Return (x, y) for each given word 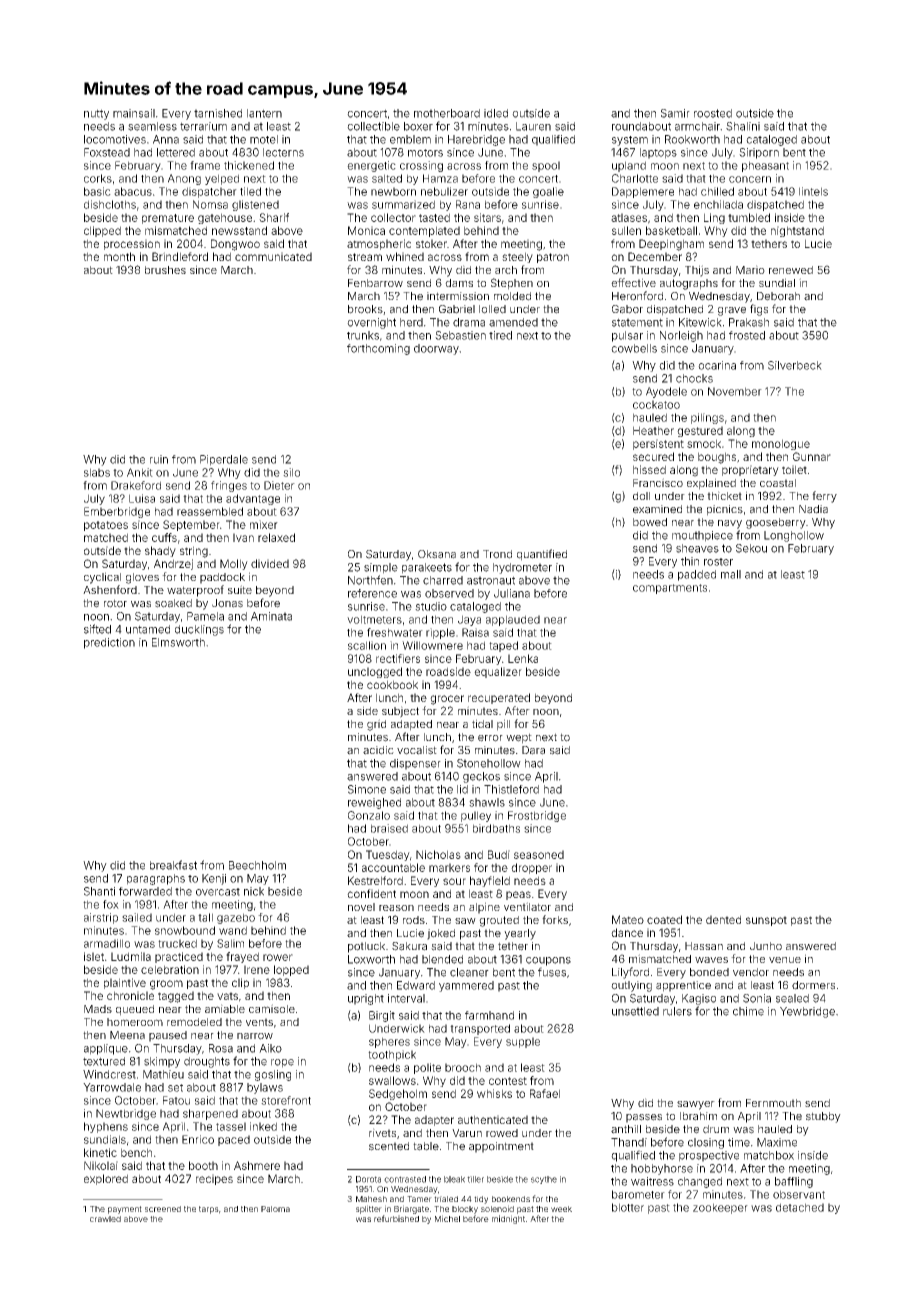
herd (411, 322)
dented (723, 919)
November (735, 391)
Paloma (275, 1209)
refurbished (396, 1218)
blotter (628, 1207)
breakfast (173, 865)
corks (98, 178)
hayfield (490, 881)
